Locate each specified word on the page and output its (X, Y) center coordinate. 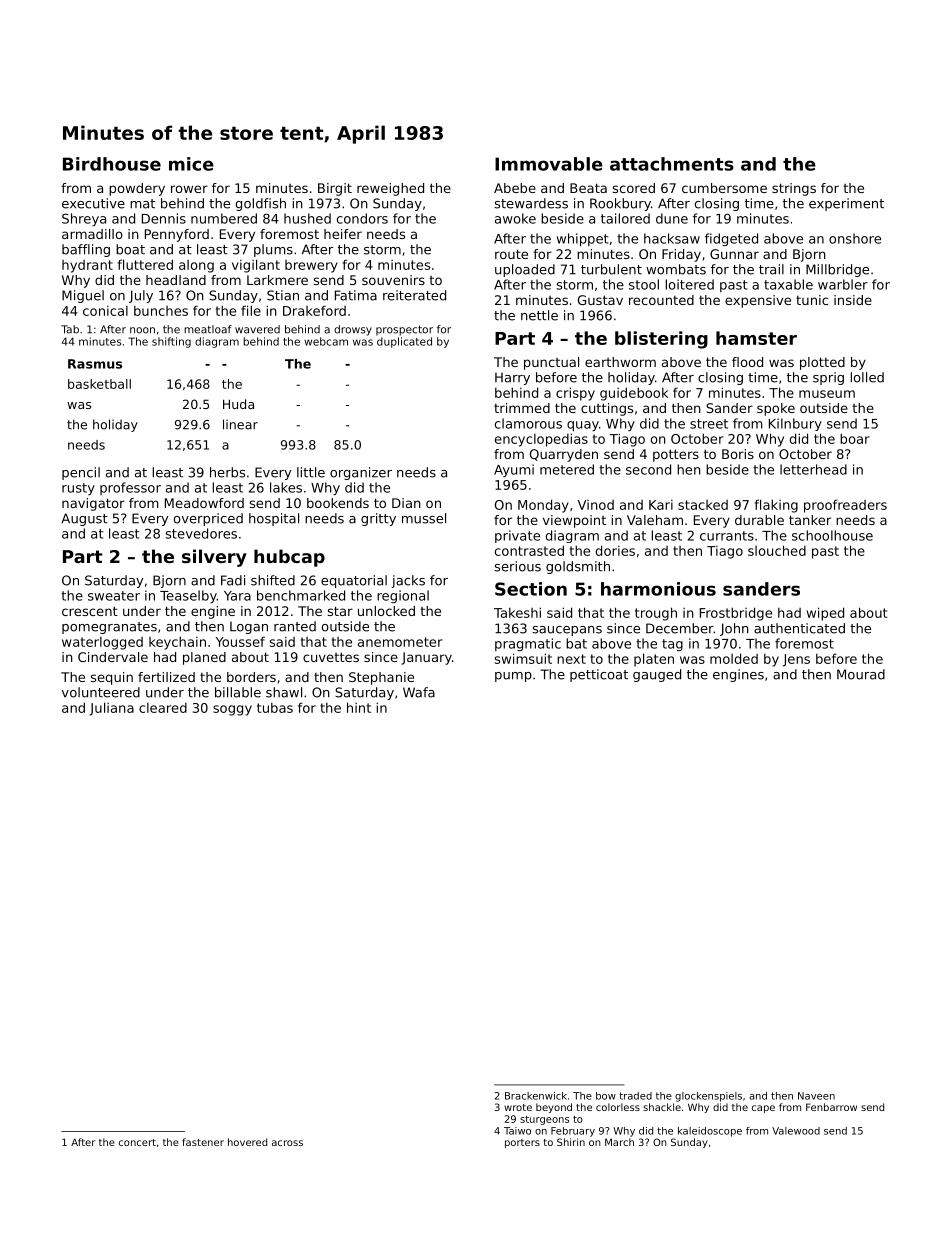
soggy (232, 710)
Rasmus (95, 364)
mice (191, 164)
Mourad (861, 674)
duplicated (404, 342)
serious (517, 566)
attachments (672, 164)
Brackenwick (536, 1096)
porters (522, 1143)
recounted (661, 300)
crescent (90, 611)
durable (759, 520)
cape (763, 1109)
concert (137, 1142)
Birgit (335, 189)
